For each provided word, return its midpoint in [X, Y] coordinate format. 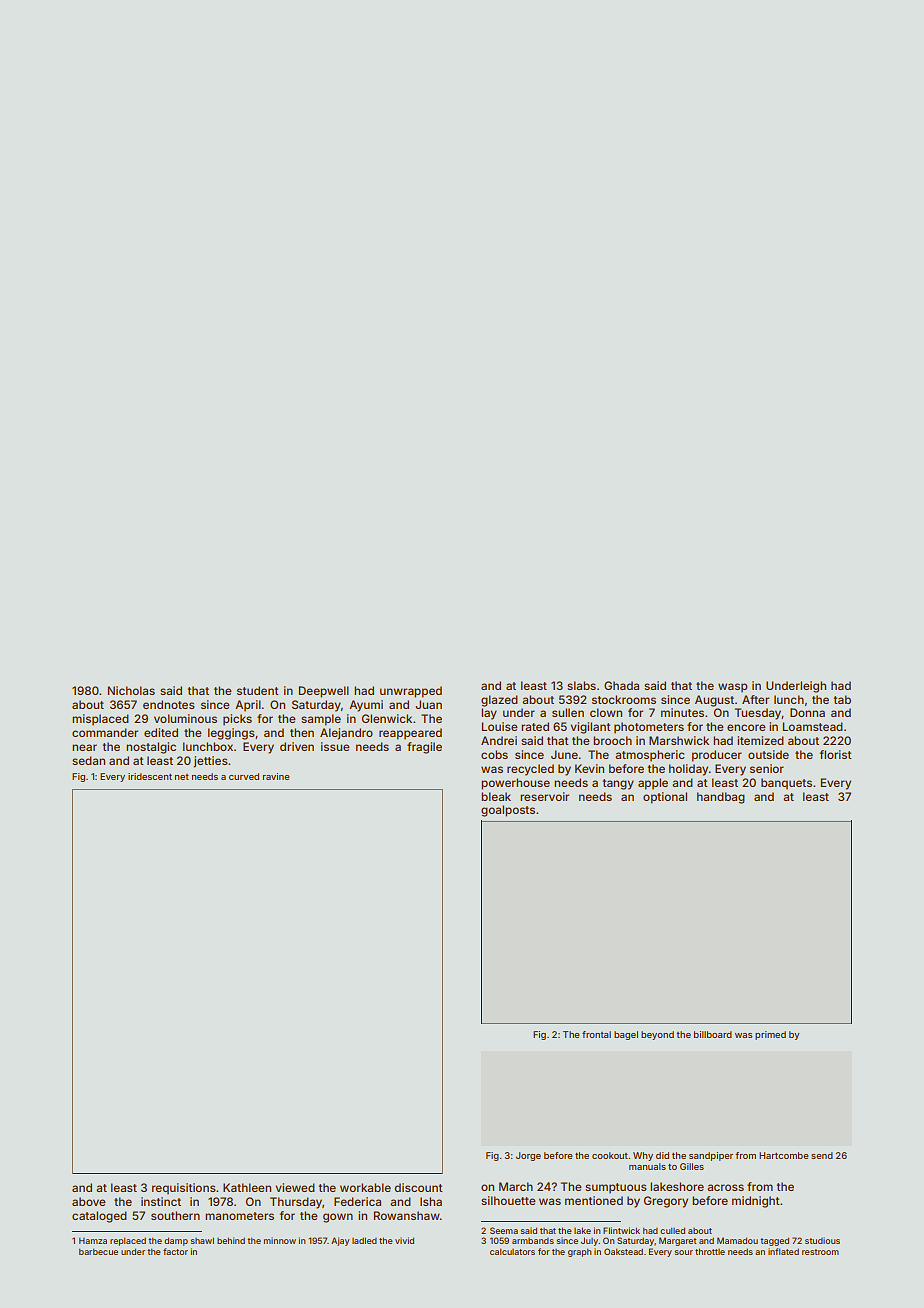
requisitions [184, 1189]
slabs [581, 685]
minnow [280, 1240]
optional [665, 798]
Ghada [621, 685]
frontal [596, 1034]
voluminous [185, 718]
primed [770, 1035]
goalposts [508, 811]
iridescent [150, 776]
